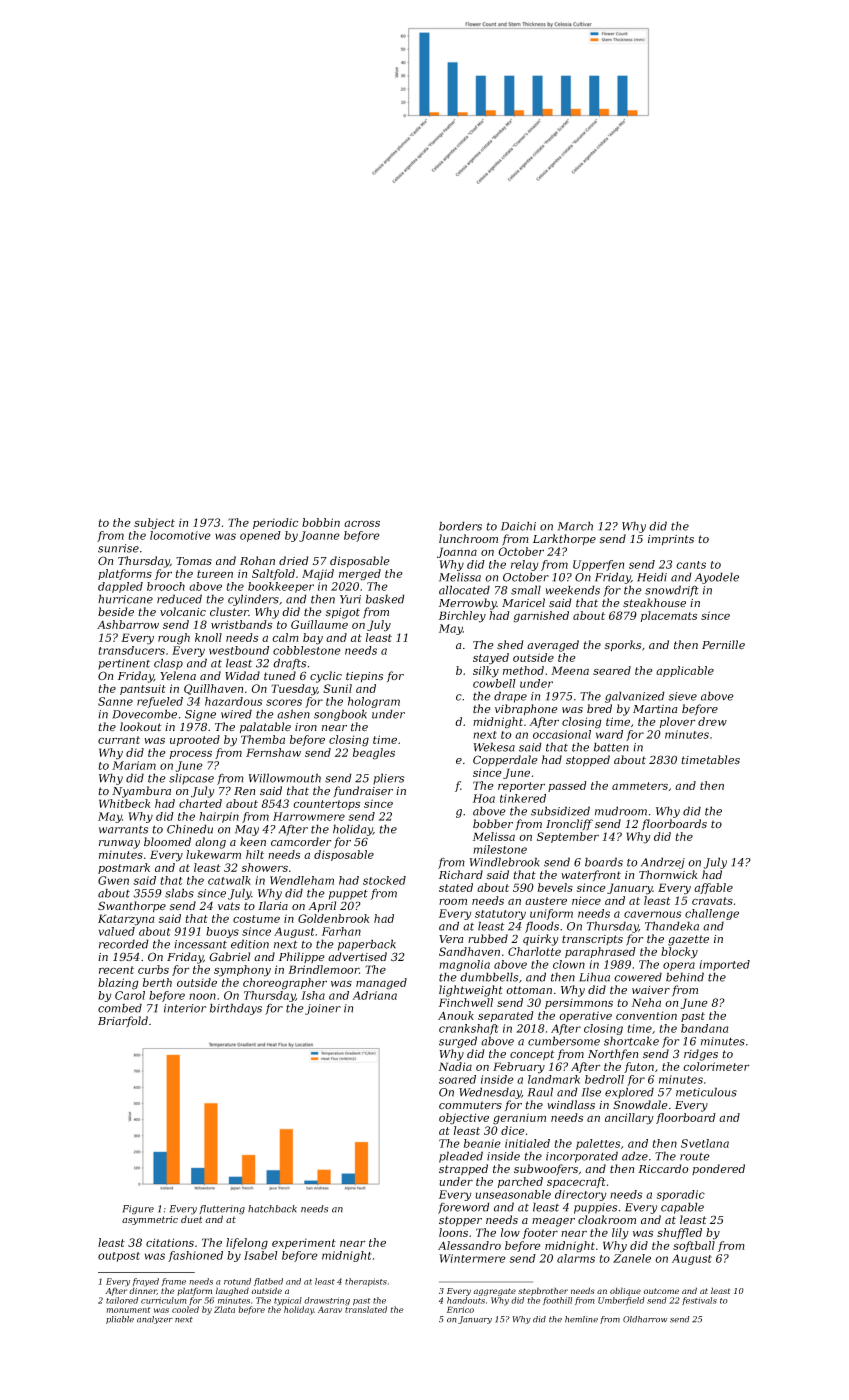 This screenshot has width=849, height=1400. Describe the element at coordinates (646, 1015) in the screenshot. I see `convention` at that location.
